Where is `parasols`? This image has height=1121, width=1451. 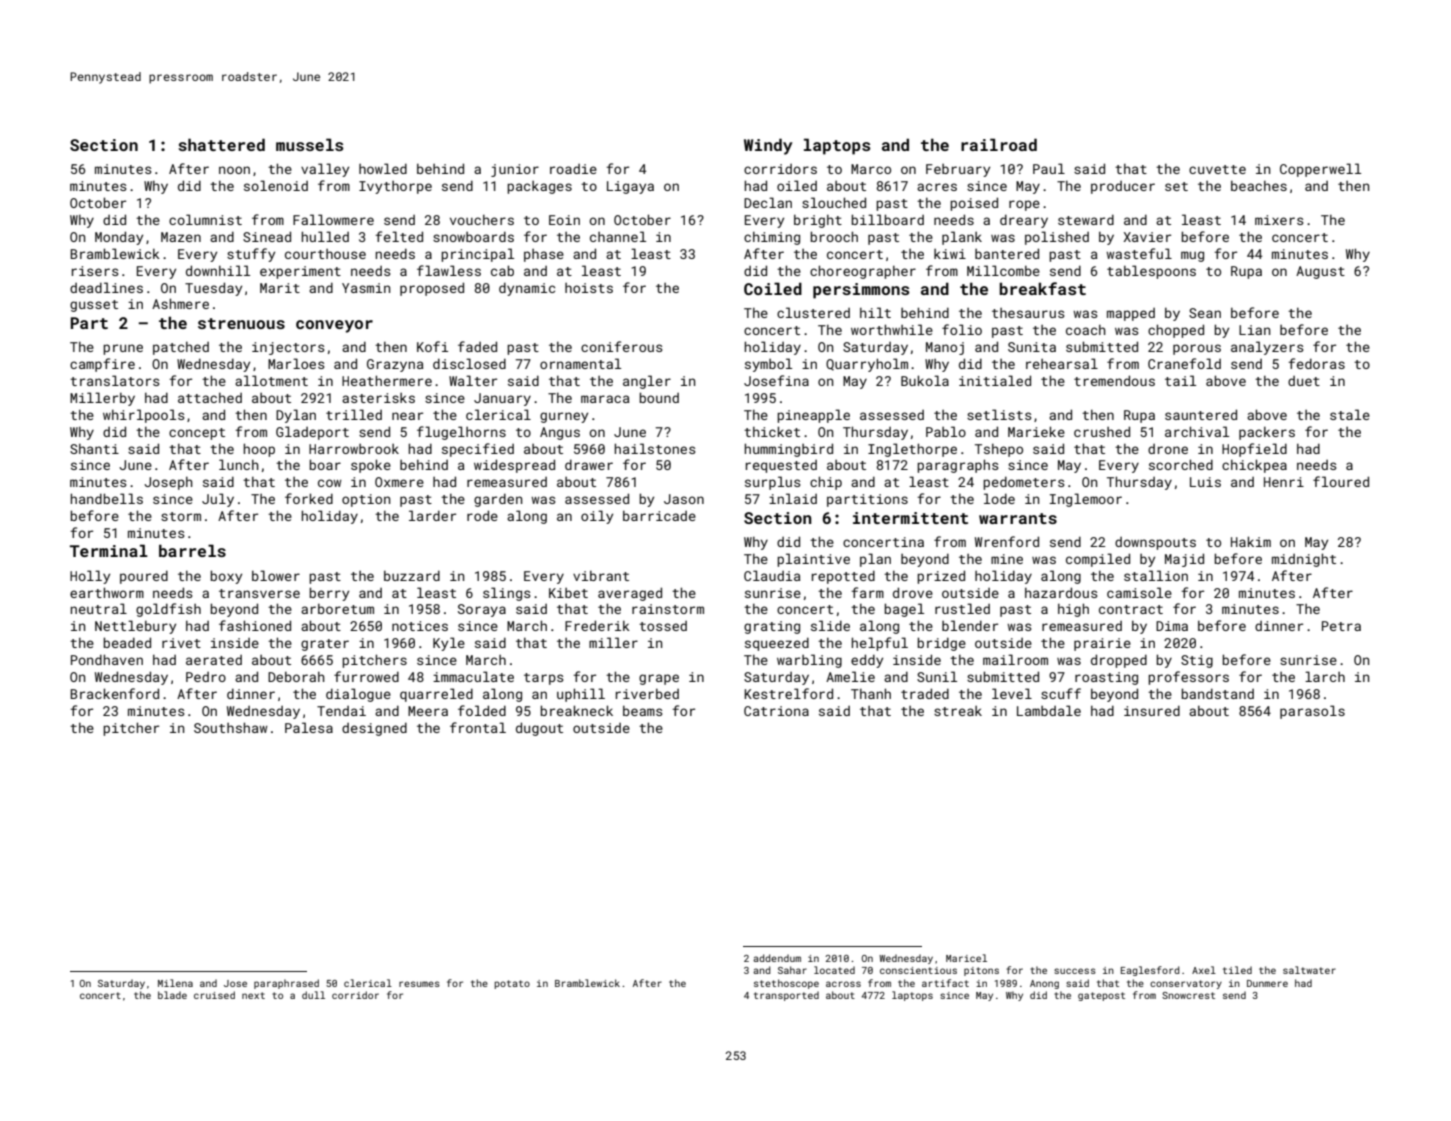 parasols is located at coordinates (1312, 712).
